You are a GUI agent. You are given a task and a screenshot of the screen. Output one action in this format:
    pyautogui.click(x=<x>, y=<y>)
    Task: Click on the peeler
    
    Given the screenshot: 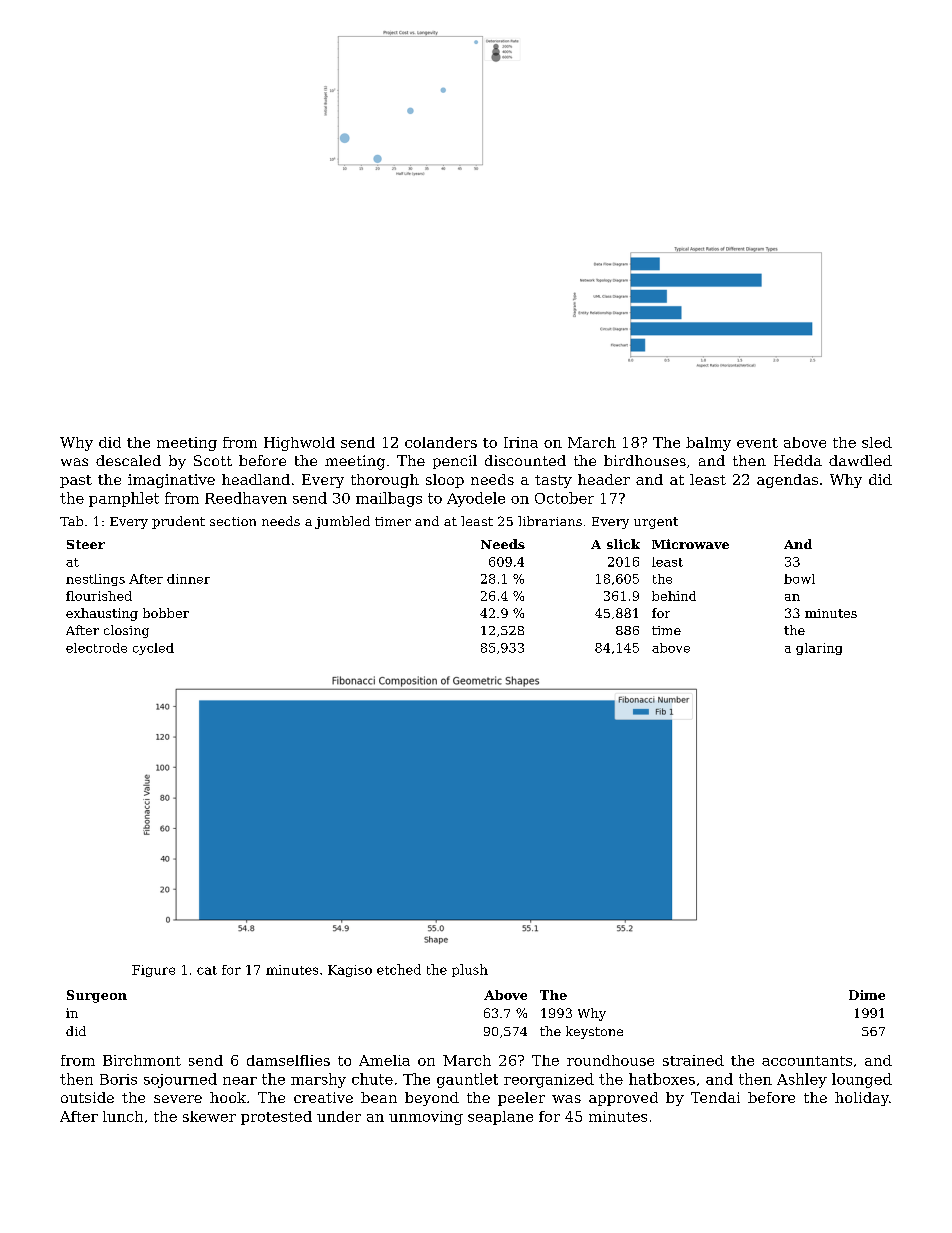 What is the action you would take?
    pyautogui.click(x=521, y=1099)
